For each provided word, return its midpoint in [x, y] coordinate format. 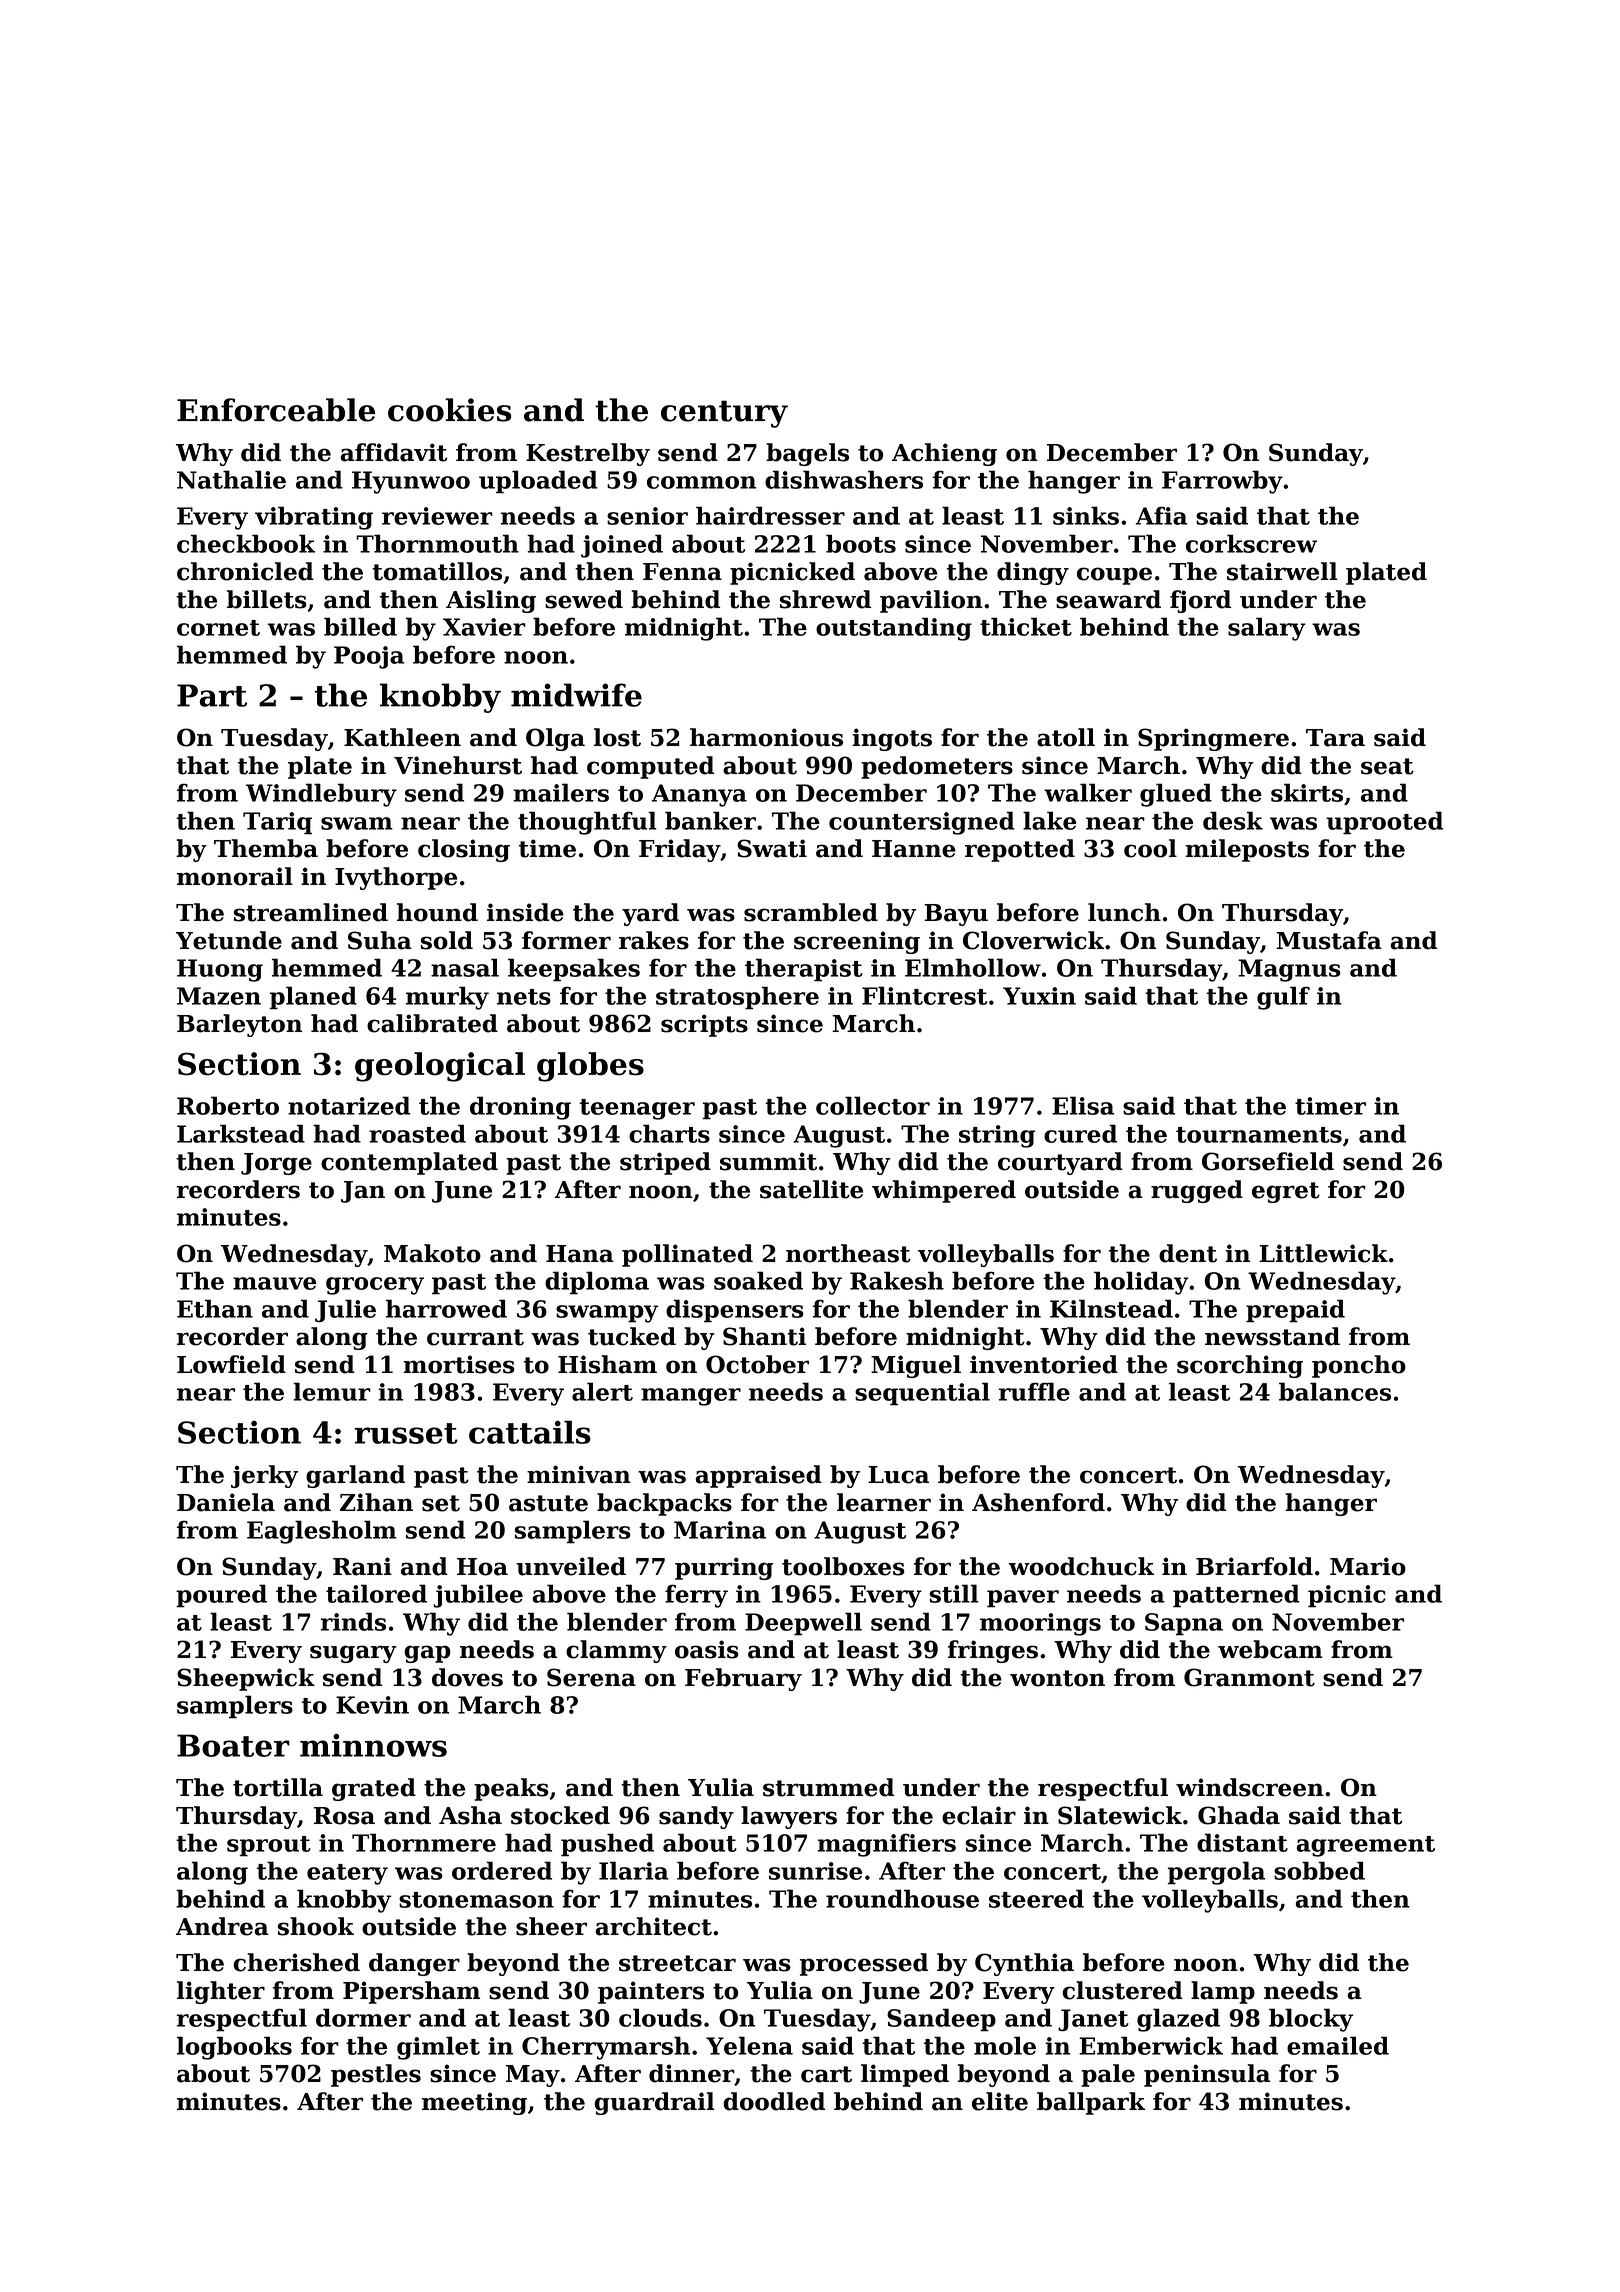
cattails [530, 1432]
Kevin [372, 1705]
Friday [680, 850]
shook [316, 1926]
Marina [720, 1530]
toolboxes [843, 1566]
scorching [1240, 1366]
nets [524, 997]
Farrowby [1222, 482]
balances [1335, 1391]
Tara [1335, 738]
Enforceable [276, 410]
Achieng [944, 454]
